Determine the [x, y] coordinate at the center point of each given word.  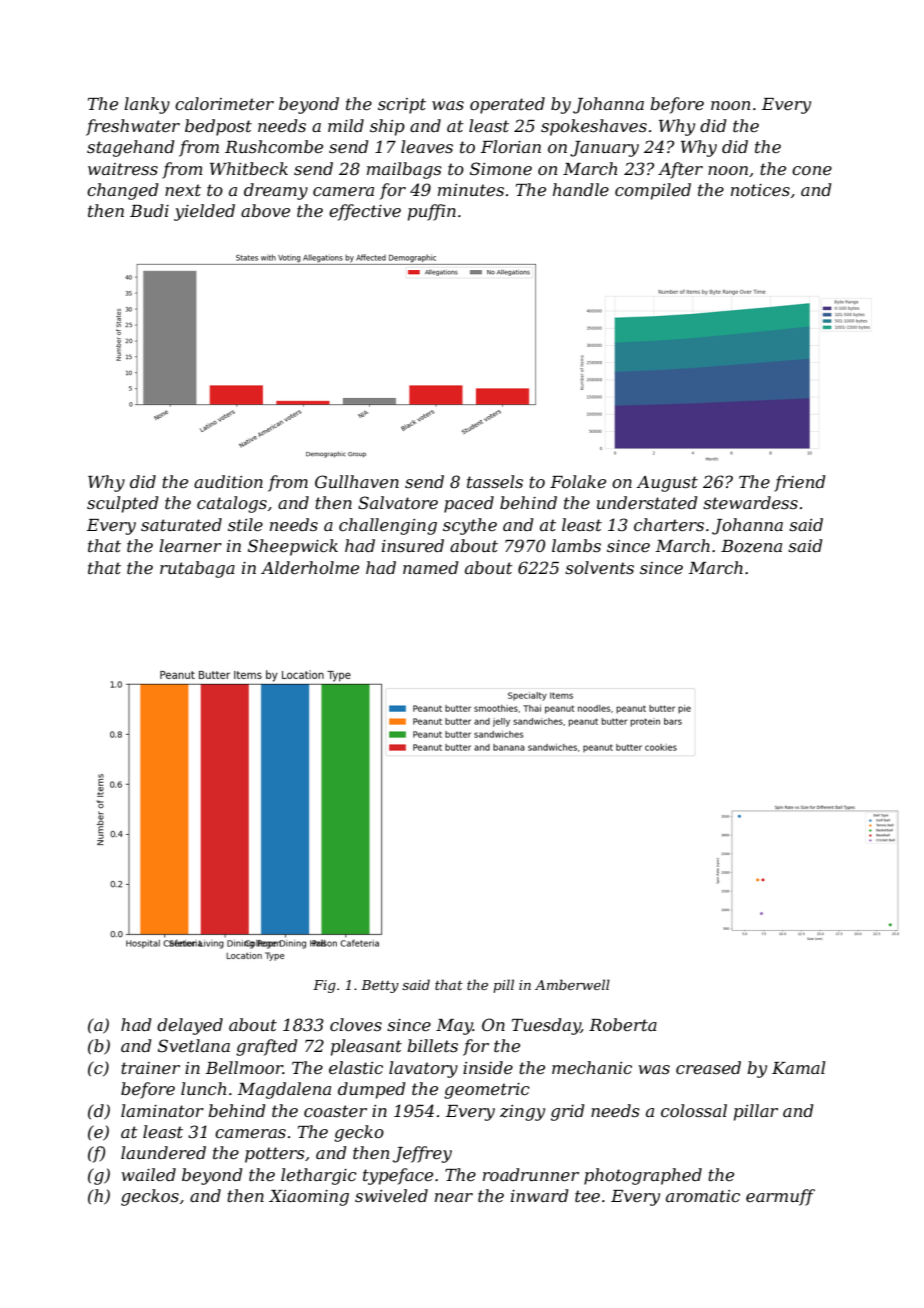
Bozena [751, 546]
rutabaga [197, 569]
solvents [599, 567]
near [454, 1197]
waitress [123, 169]
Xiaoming [309, 1198]
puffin [432, 212]
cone [812, 170]
